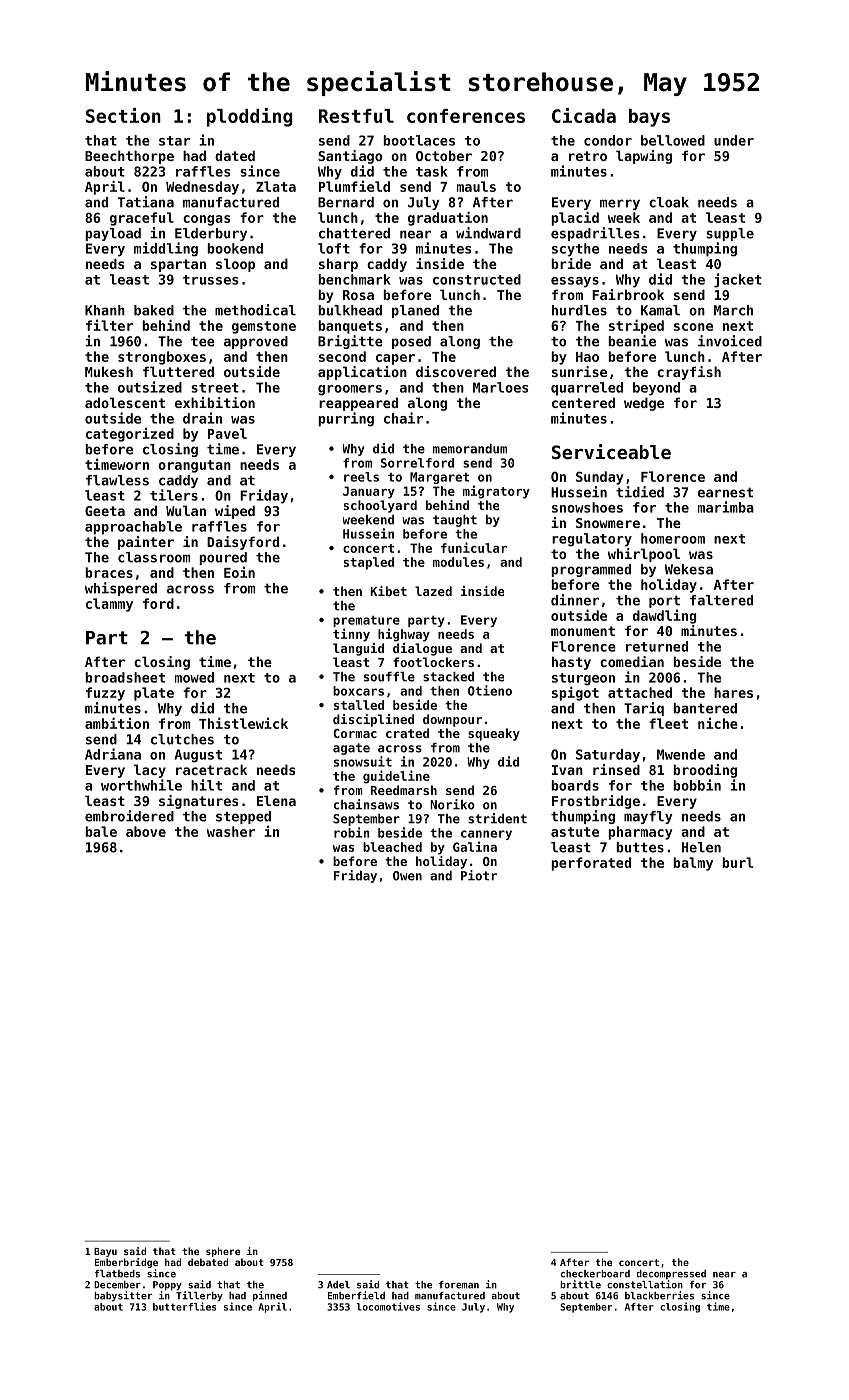  What do you see at coordinates (123, 1296) in the page?
I see `babysitter` at bounding box center [123, 1296].
